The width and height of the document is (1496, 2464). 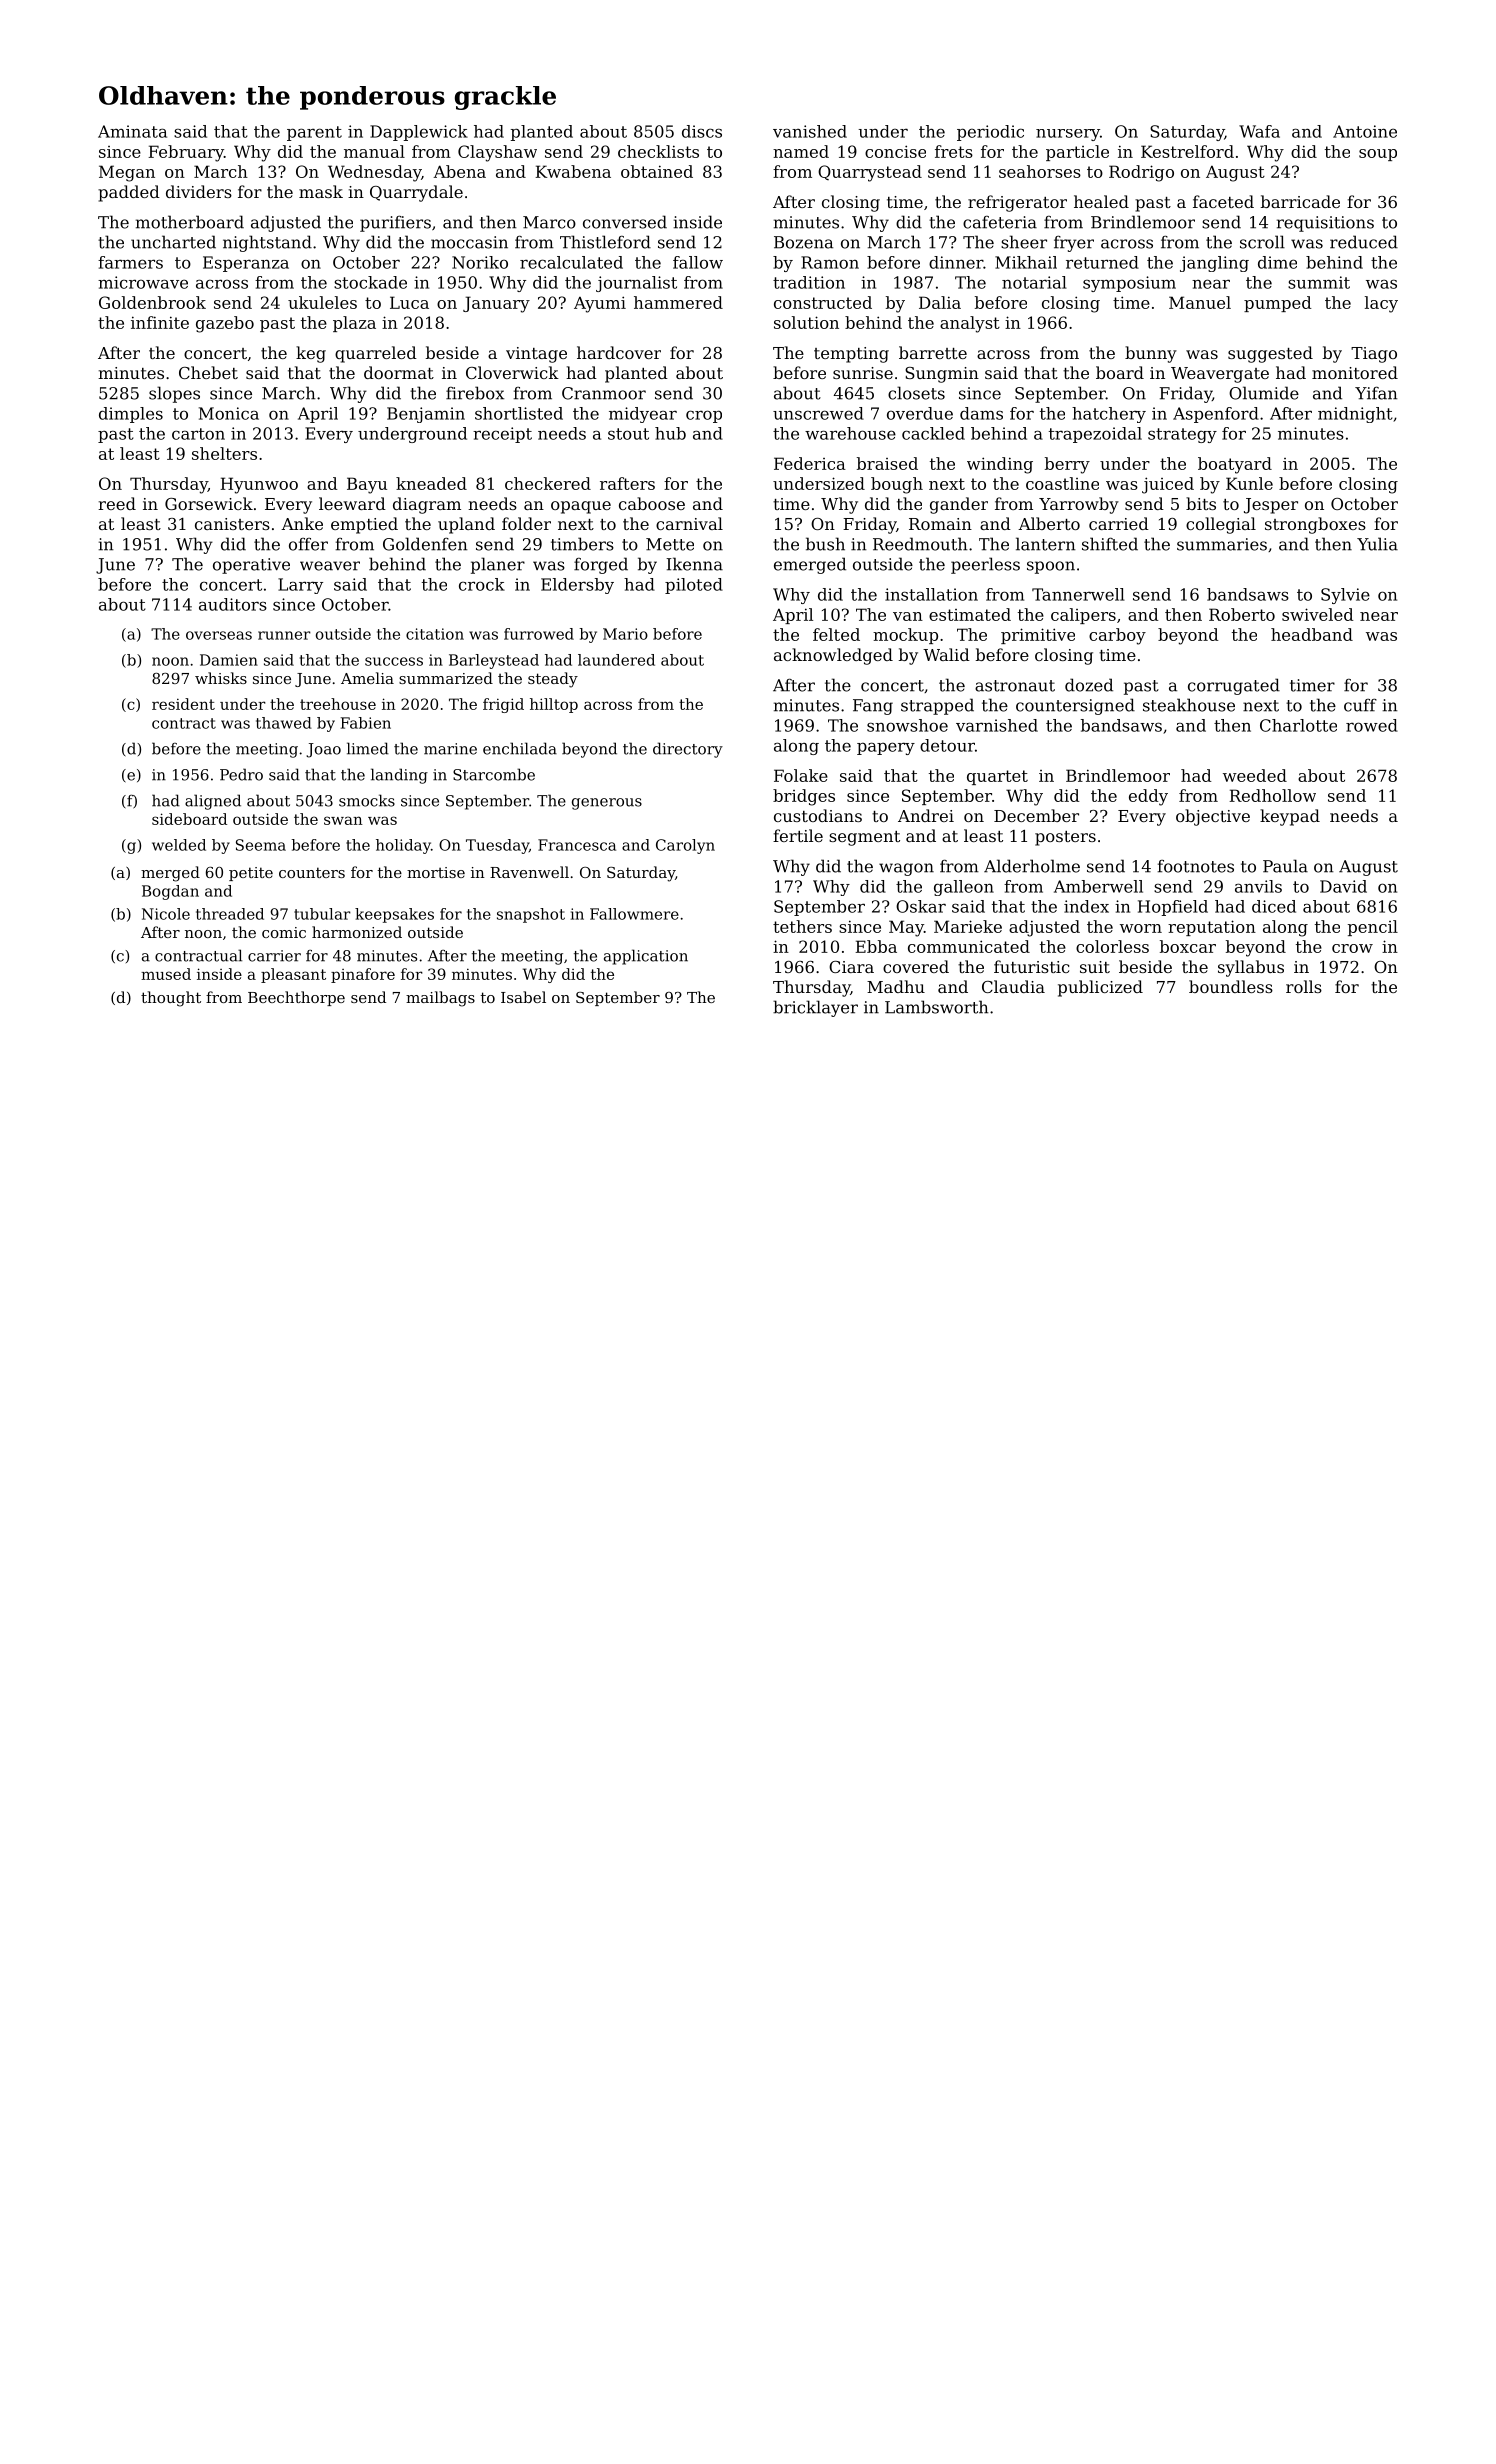 What do you see at coordinates (224, 453) in the document?
I see `shelters` at bounding box center [224, 453].
